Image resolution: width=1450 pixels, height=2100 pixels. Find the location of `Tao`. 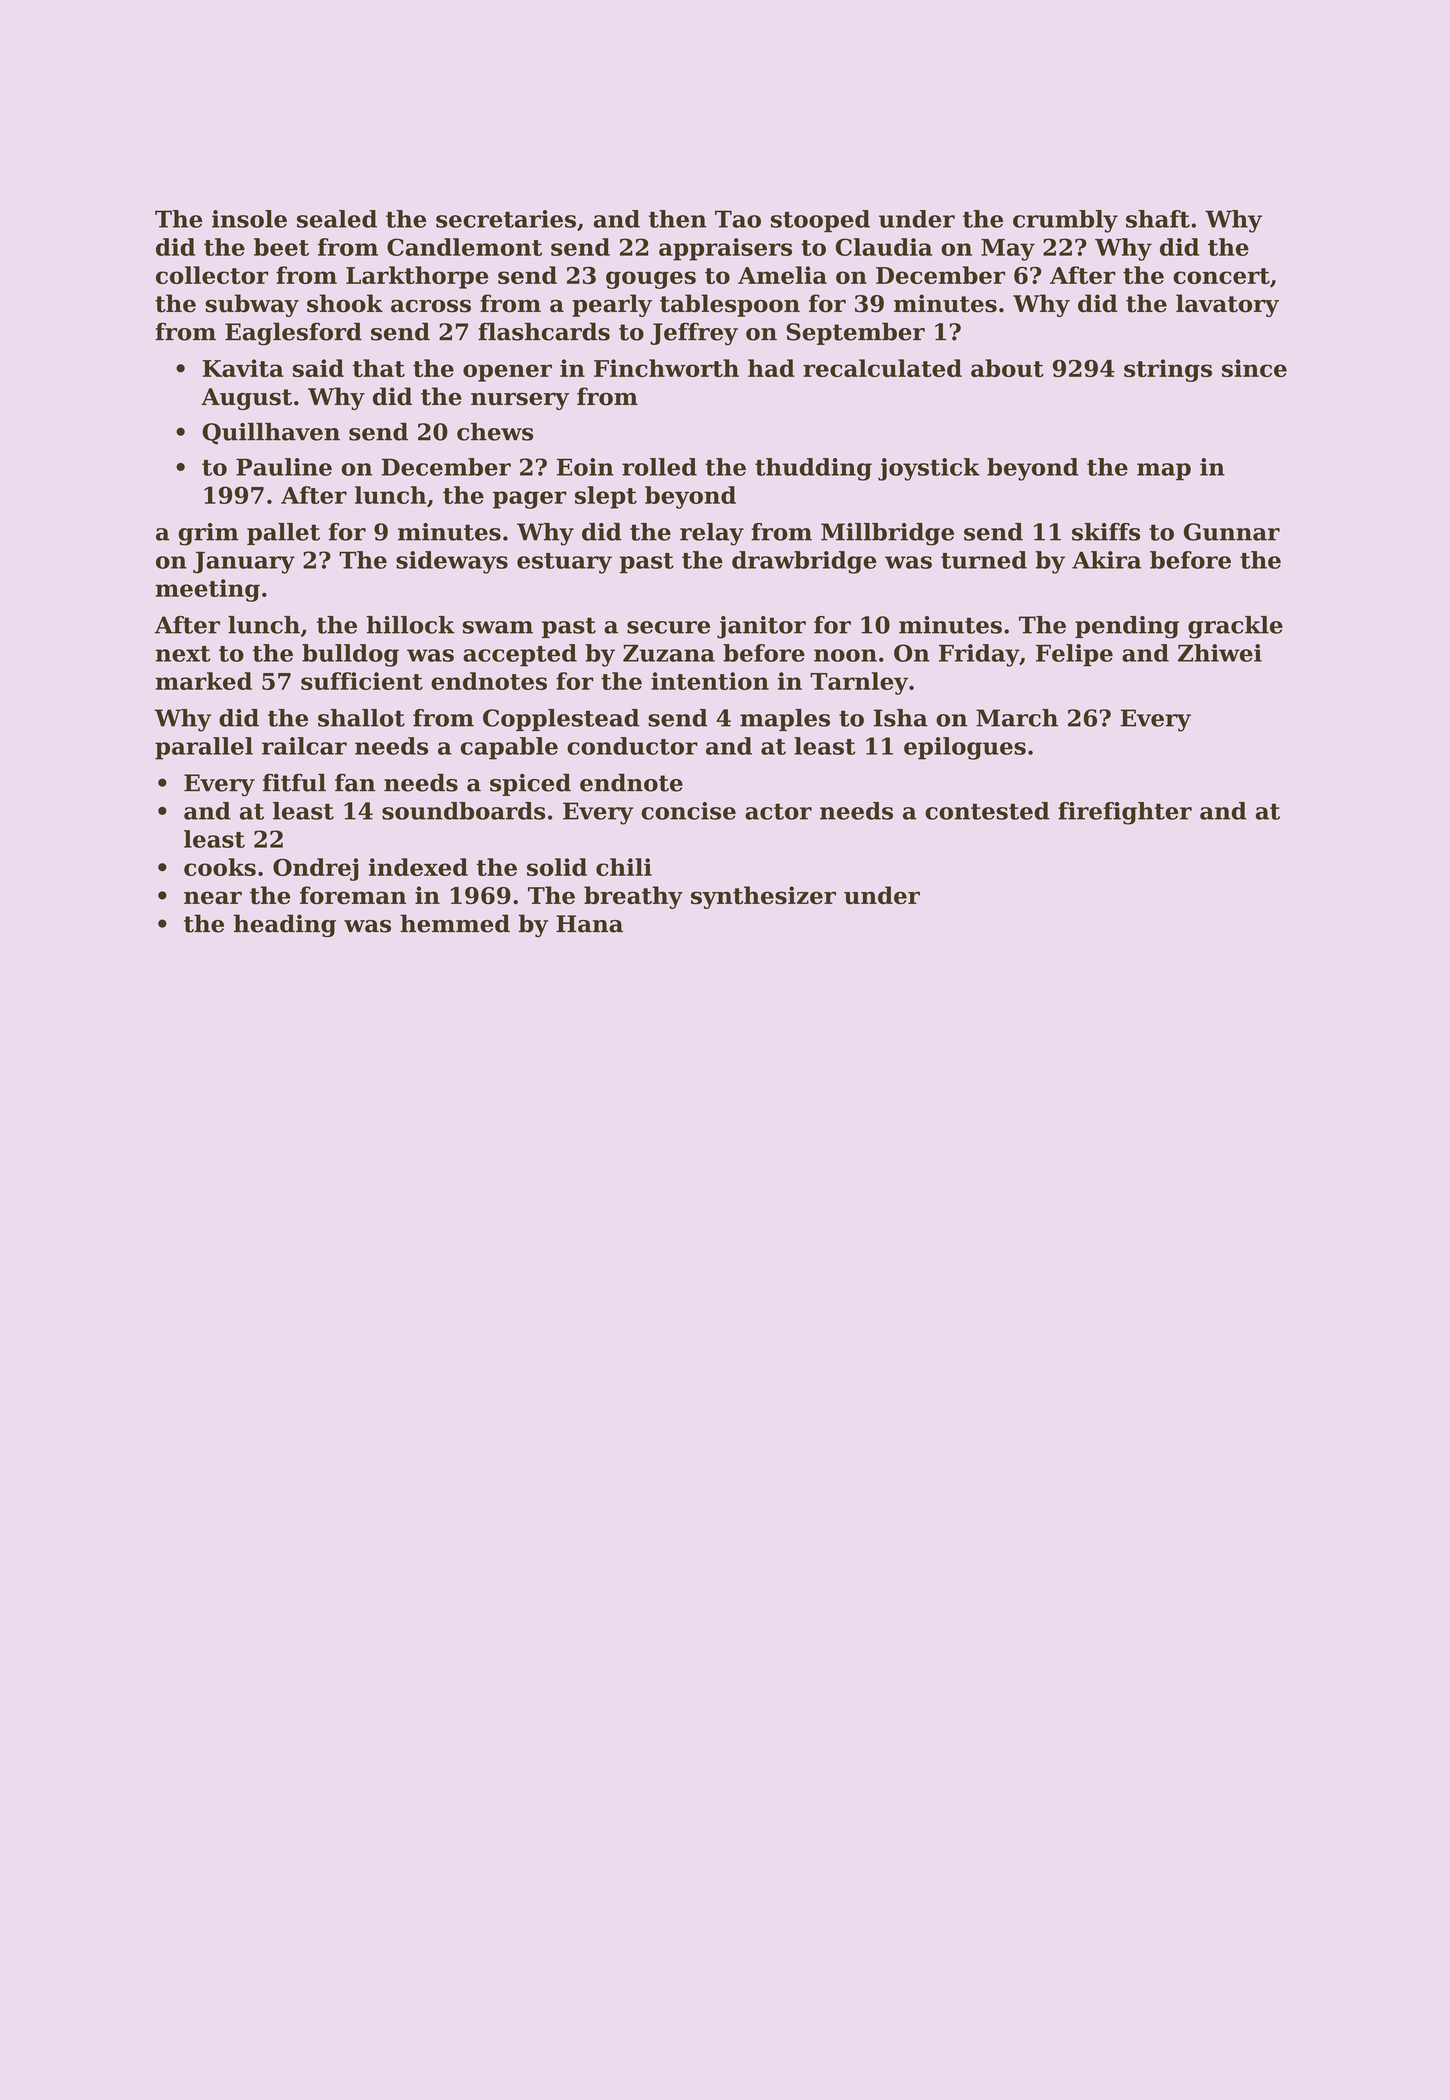

Tao is located at coordinates (738, 219).
